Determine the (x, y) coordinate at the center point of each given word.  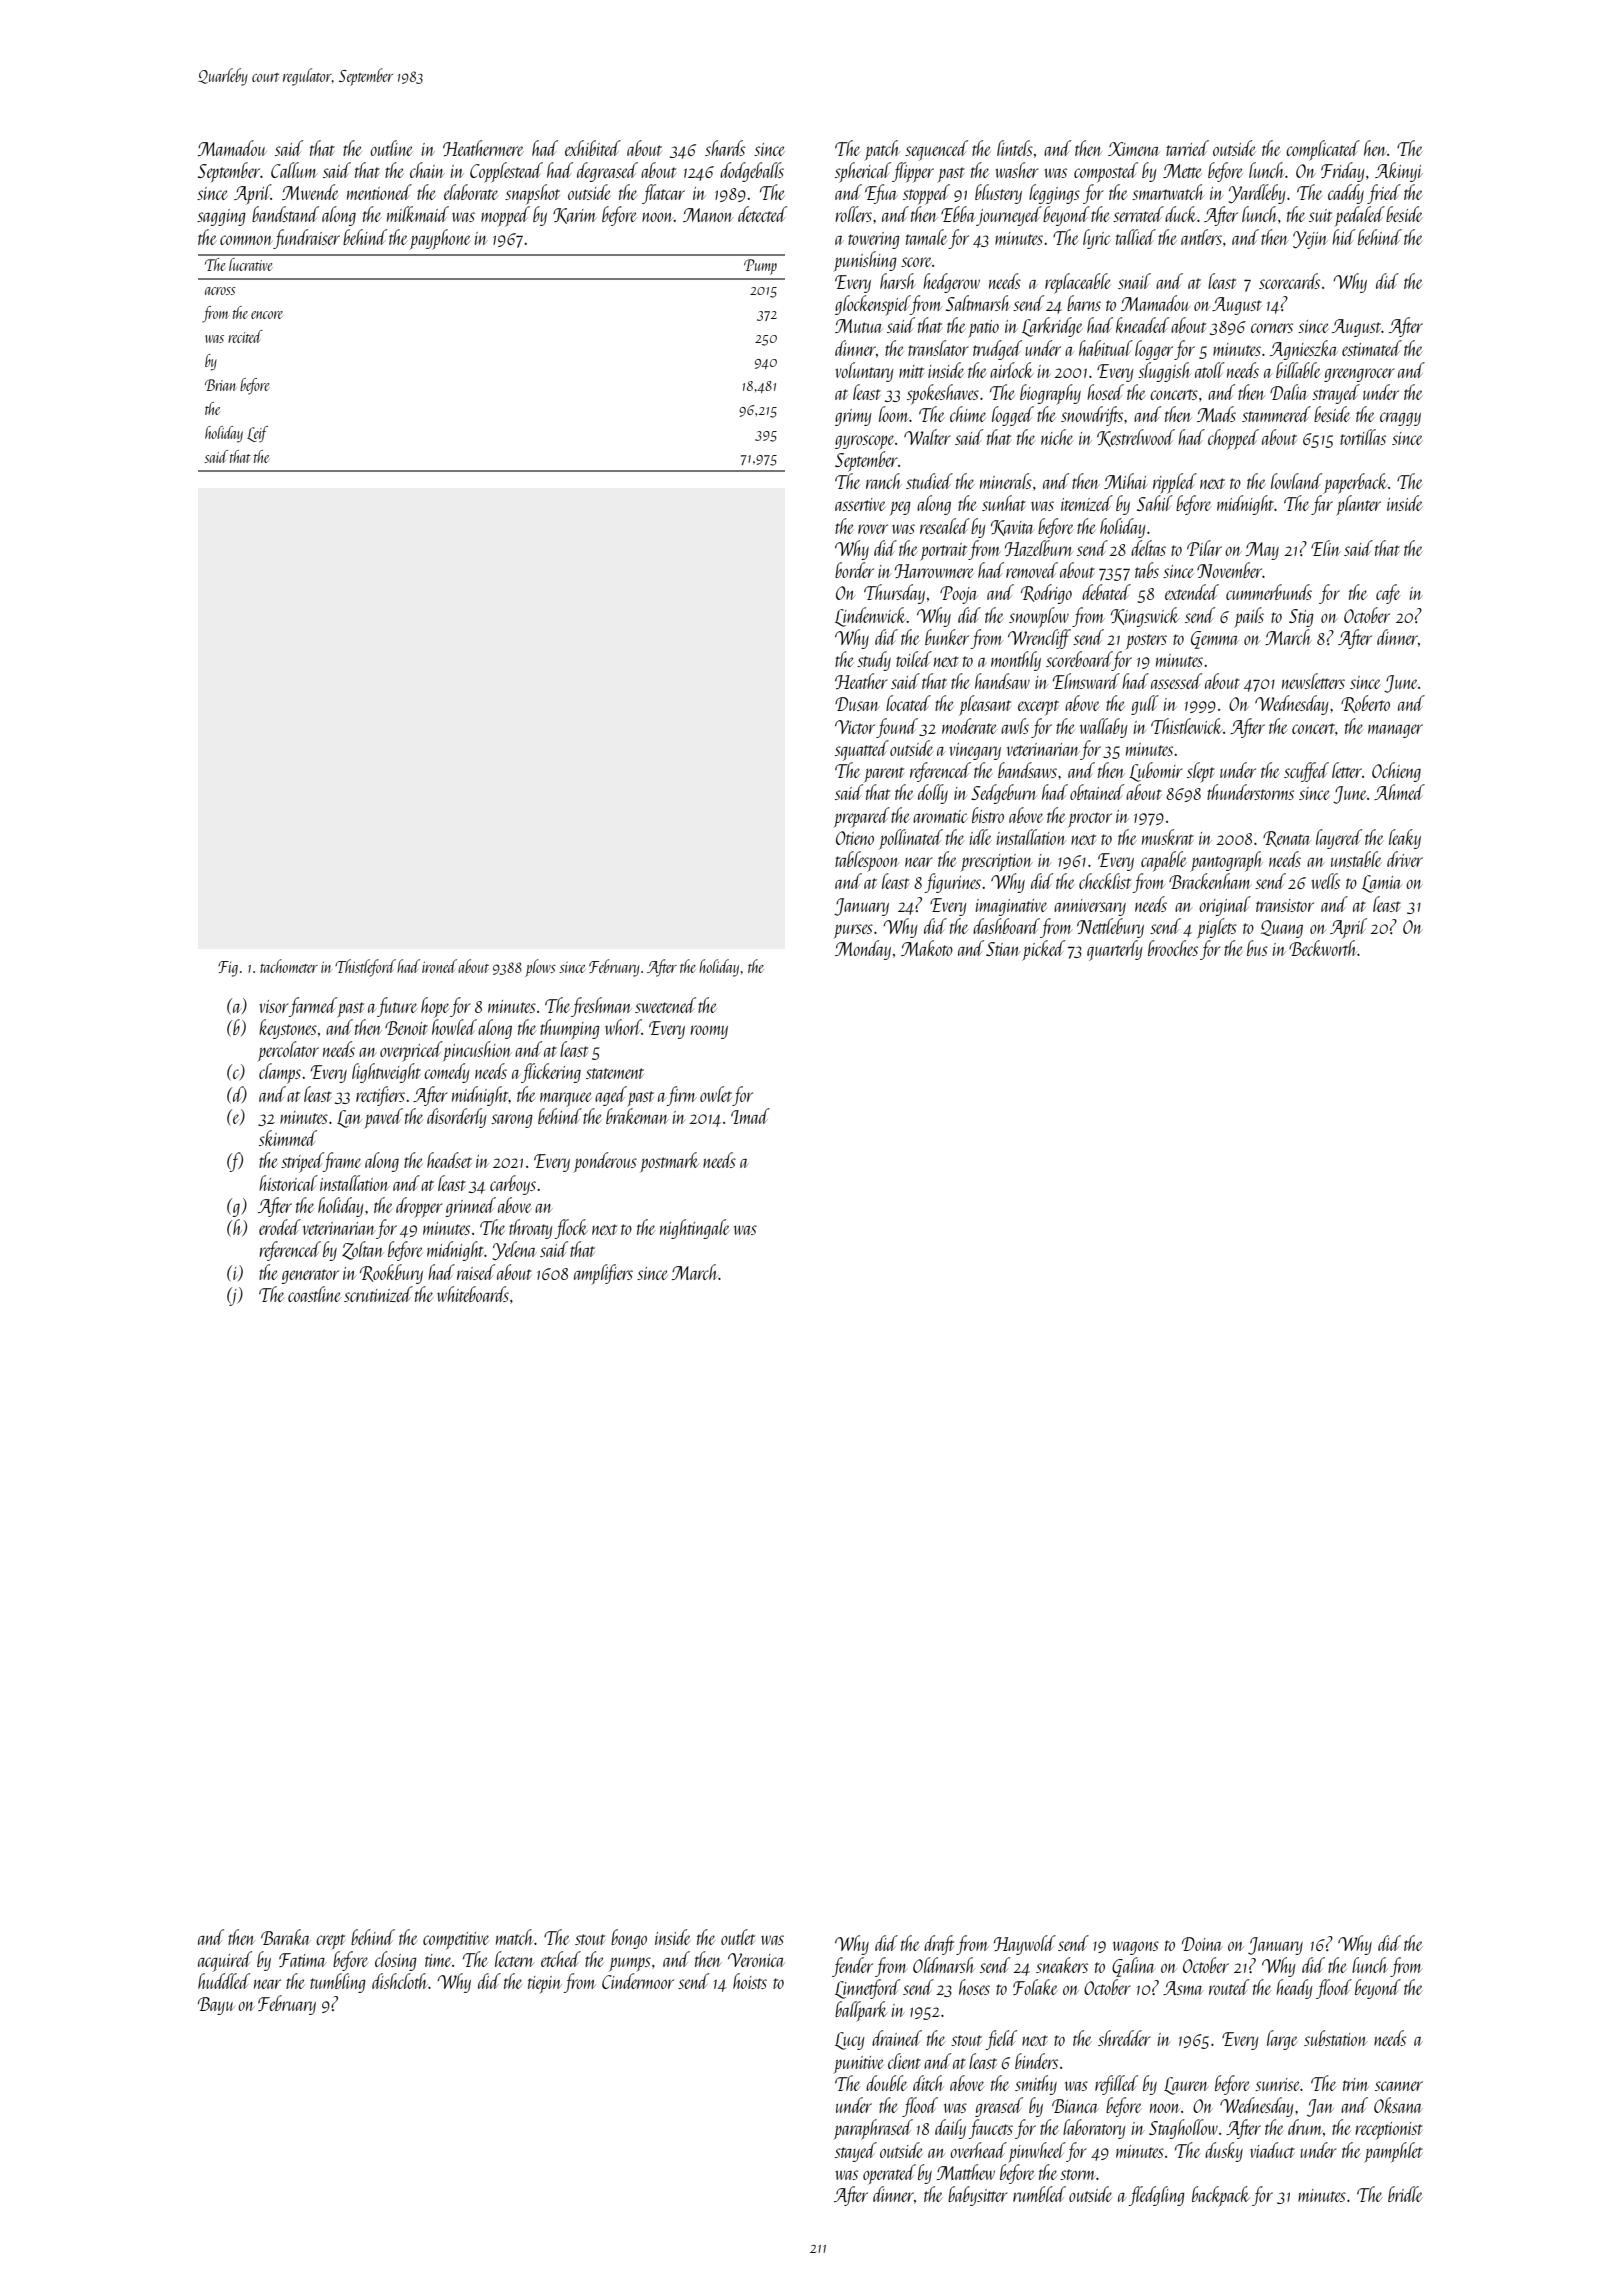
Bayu (215, 2006)
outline (391, 148)
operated (889, 2174)
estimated (1372, 348)
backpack (1220, 2196)
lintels (1015, 148)
